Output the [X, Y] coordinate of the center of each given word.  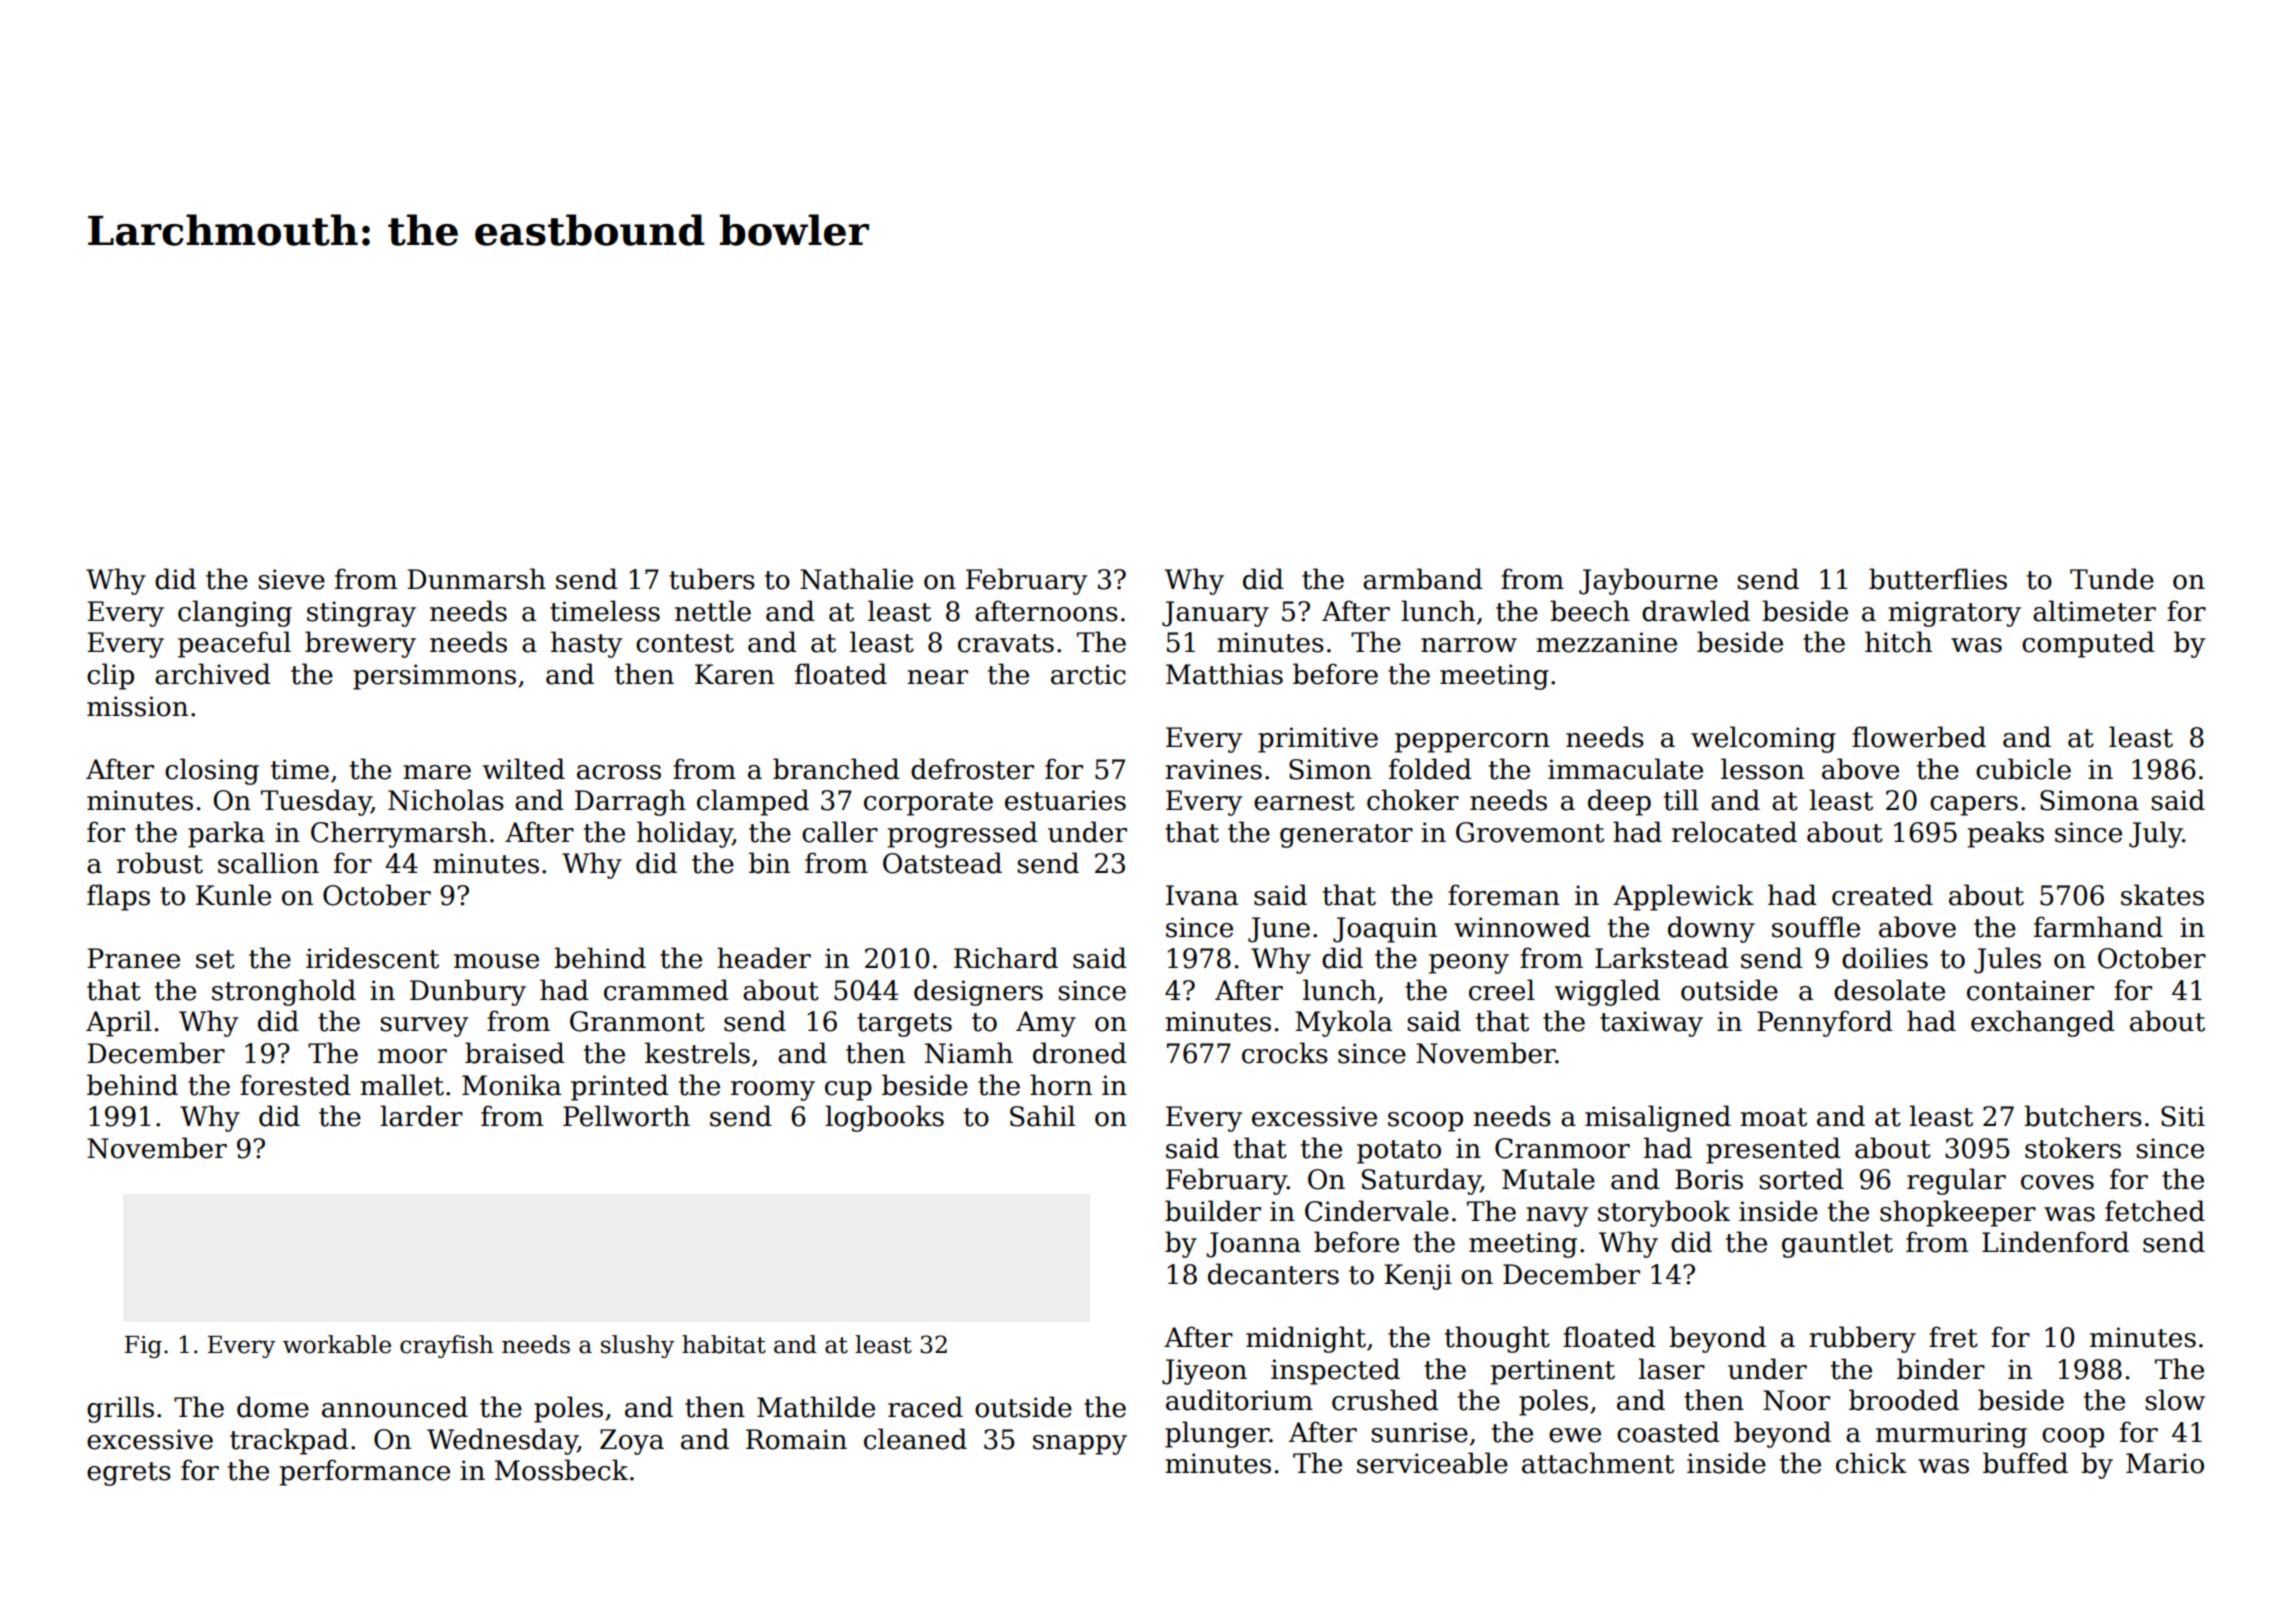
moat [1773, 1117]
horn [1061, 1085]
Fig [143, 1347]
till [1681, 800]
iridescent [372, 958]
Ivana [1202, 895]
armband [1423, 579]
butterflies [1938, 579]
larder [421, 1116]
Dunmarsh [476, 579]
